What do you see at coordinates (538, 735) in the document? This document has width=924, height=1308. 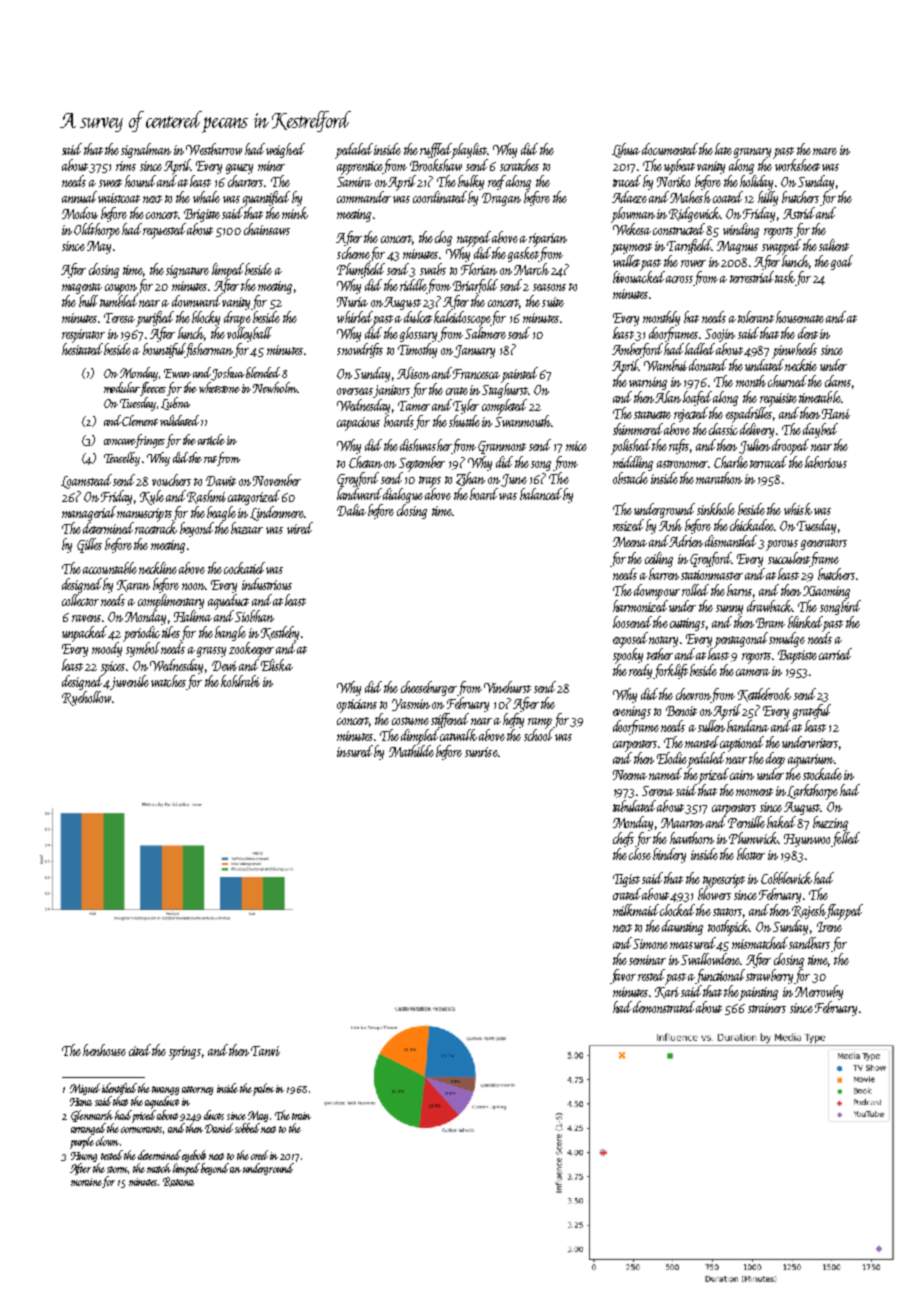 I see `school` at bounding box center [538, 735].
